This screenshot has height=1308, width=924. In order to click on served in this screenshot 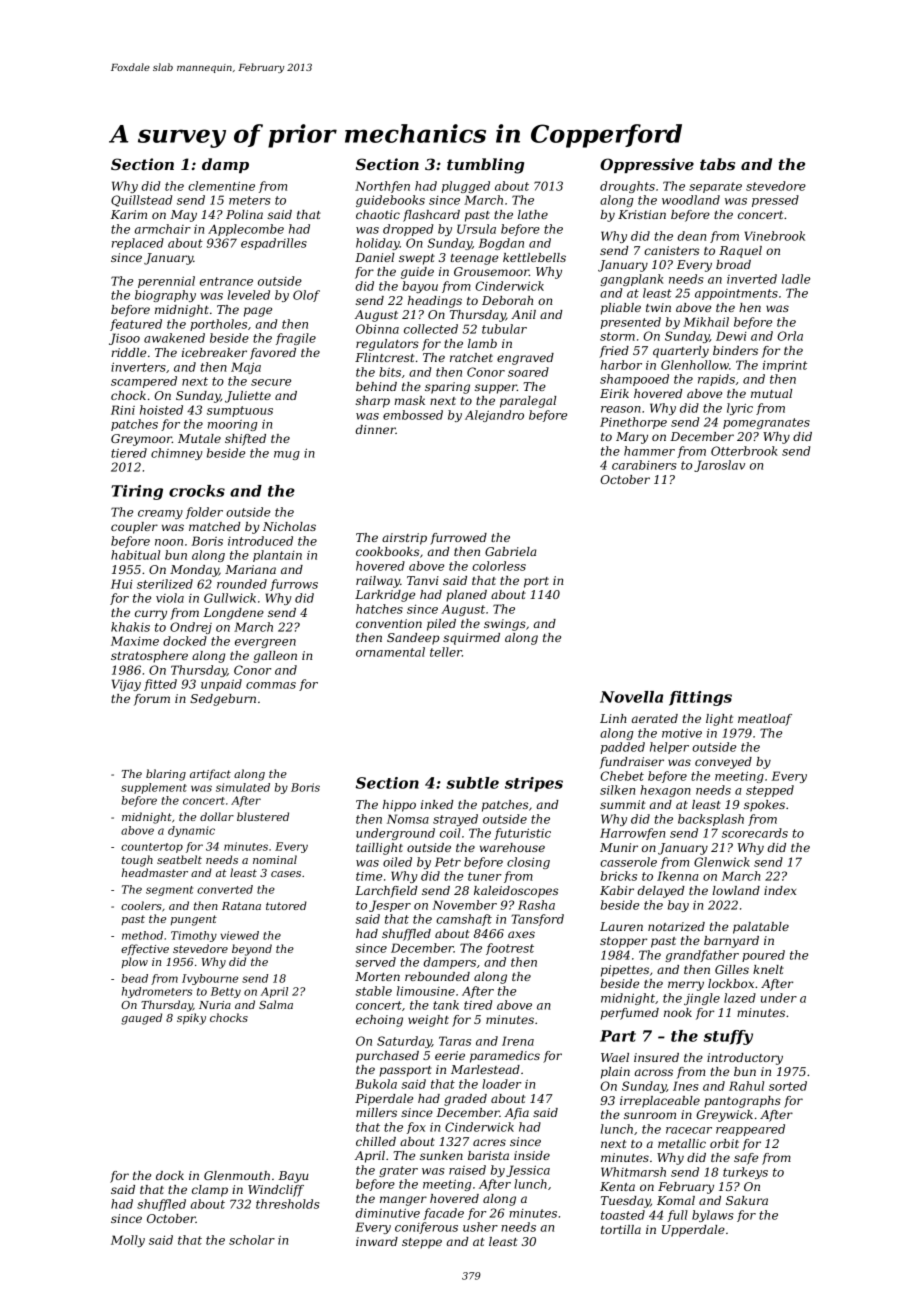, I will do `click(375, 962)`.
